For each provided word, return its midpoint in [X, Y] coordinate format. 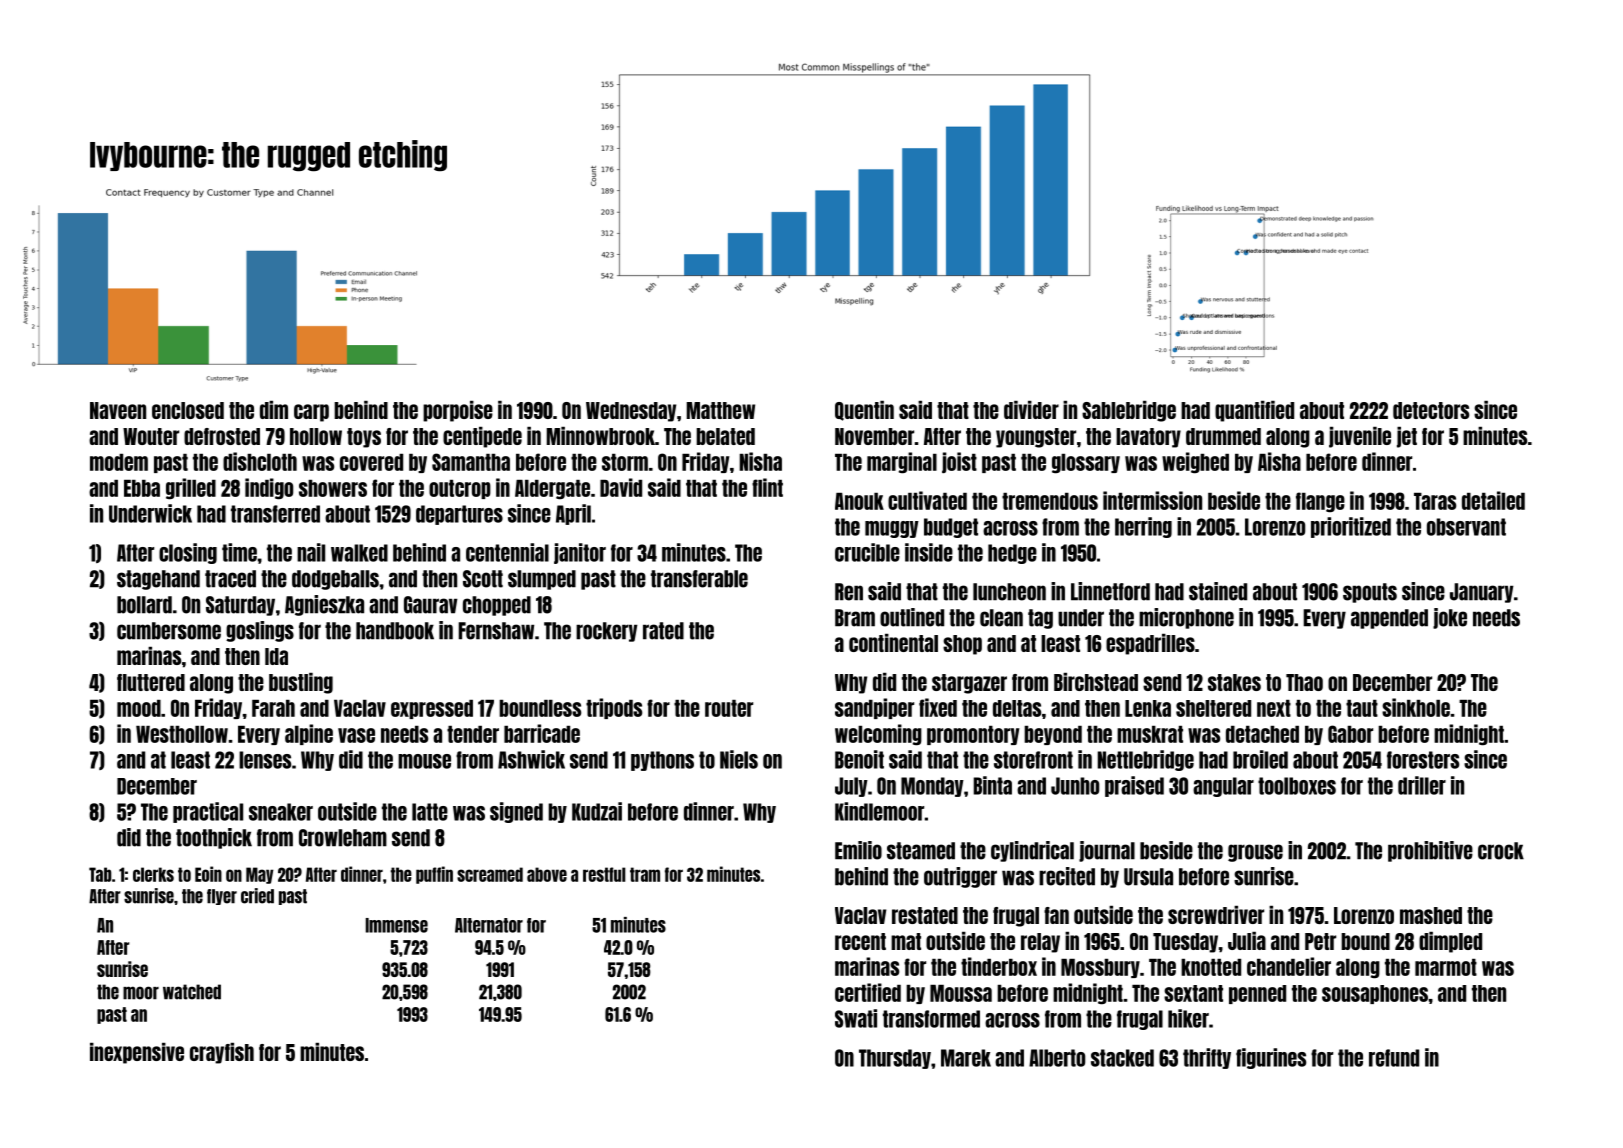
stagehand [158, 580]
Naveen [118, 410]
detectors [1431, 410]
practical [208, 812]
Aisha [1279, 461]
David [621, 487]
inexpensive [137, 1053]
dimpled [1450, 942]
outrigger [960, 877]
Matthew [720, 410]
